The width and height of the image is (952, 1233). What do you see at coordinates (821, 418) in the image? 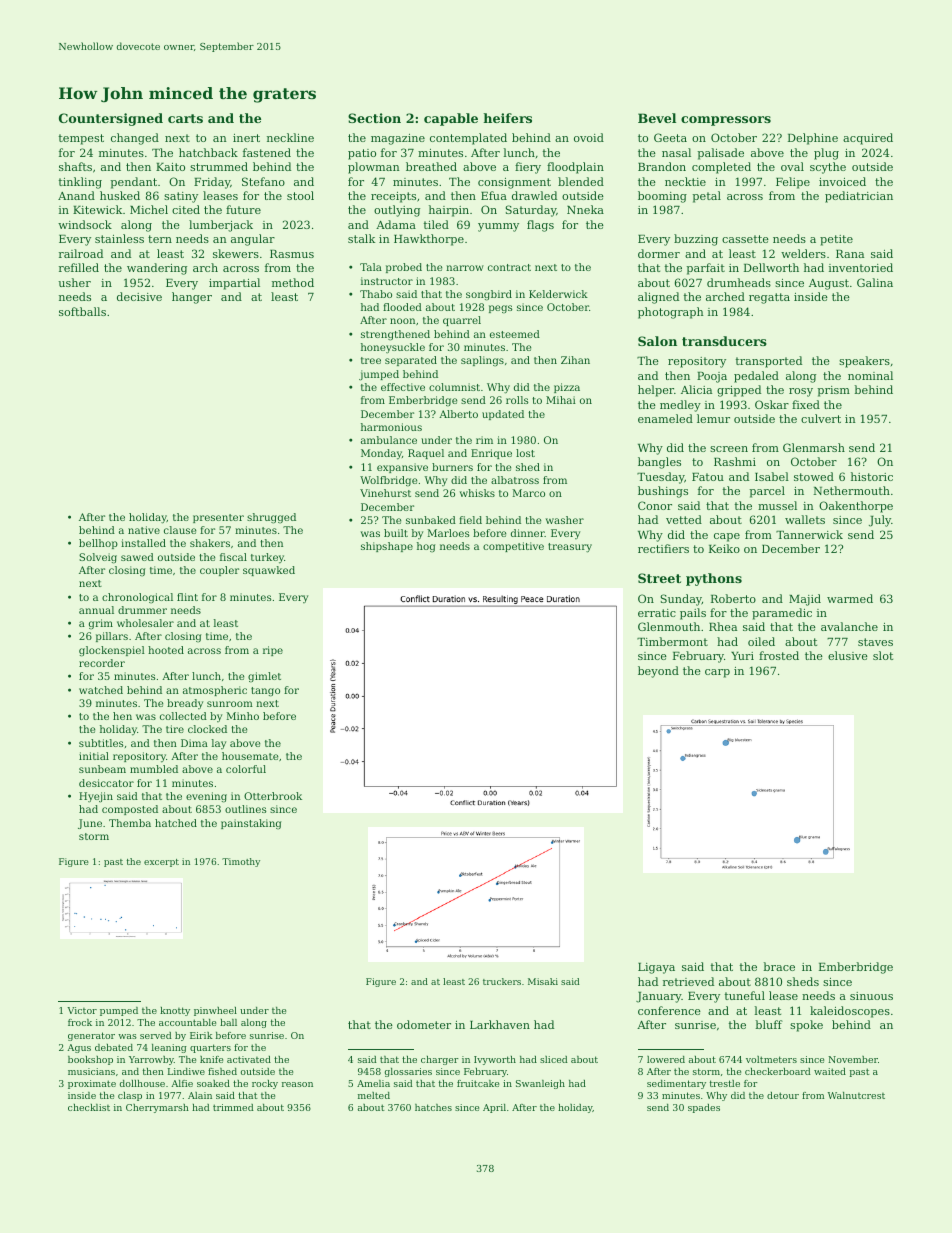
I see `culvert` at bounding box center [821, 418].
